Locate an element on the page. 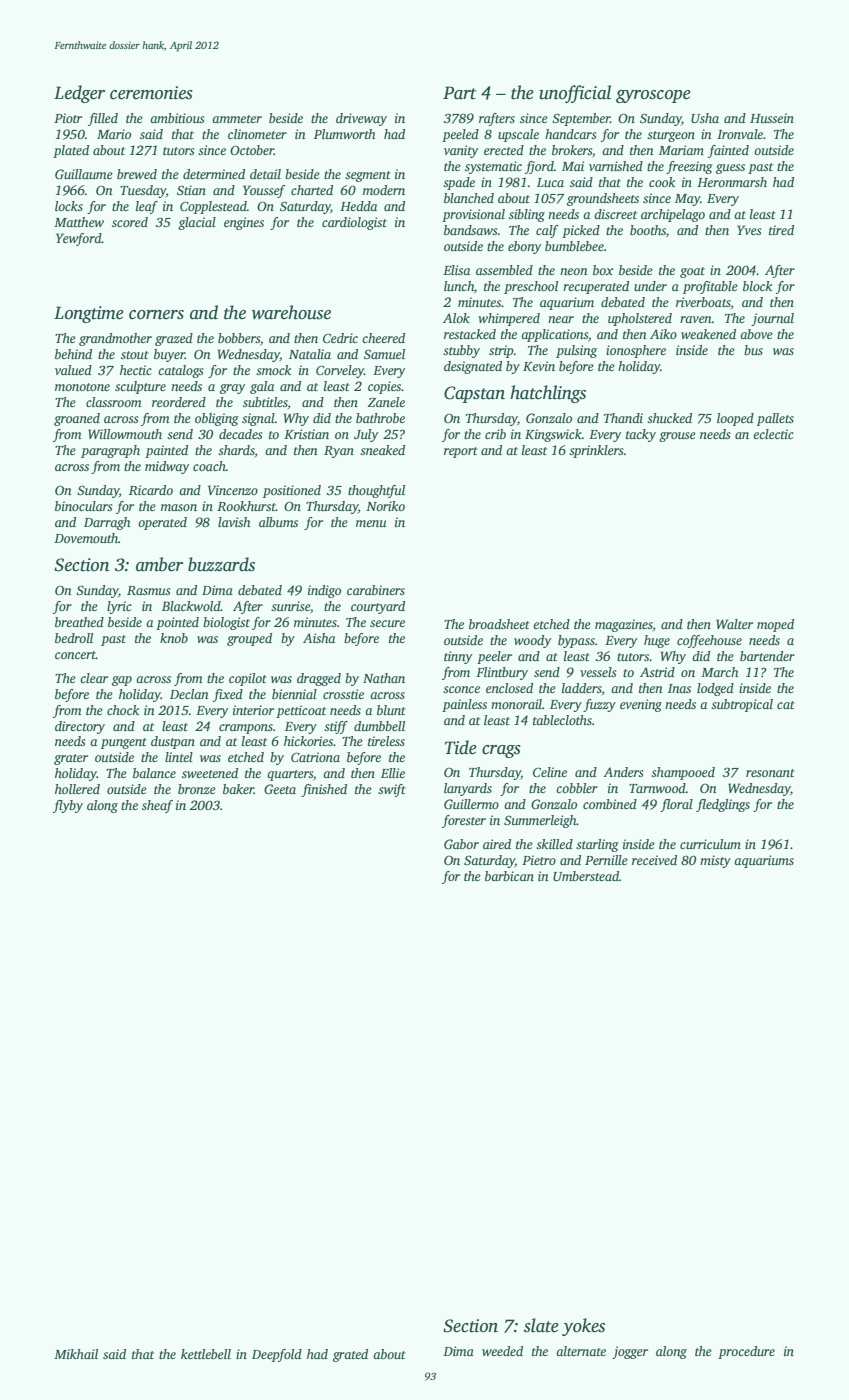  sneaked is located at coordinates (382, 450).
